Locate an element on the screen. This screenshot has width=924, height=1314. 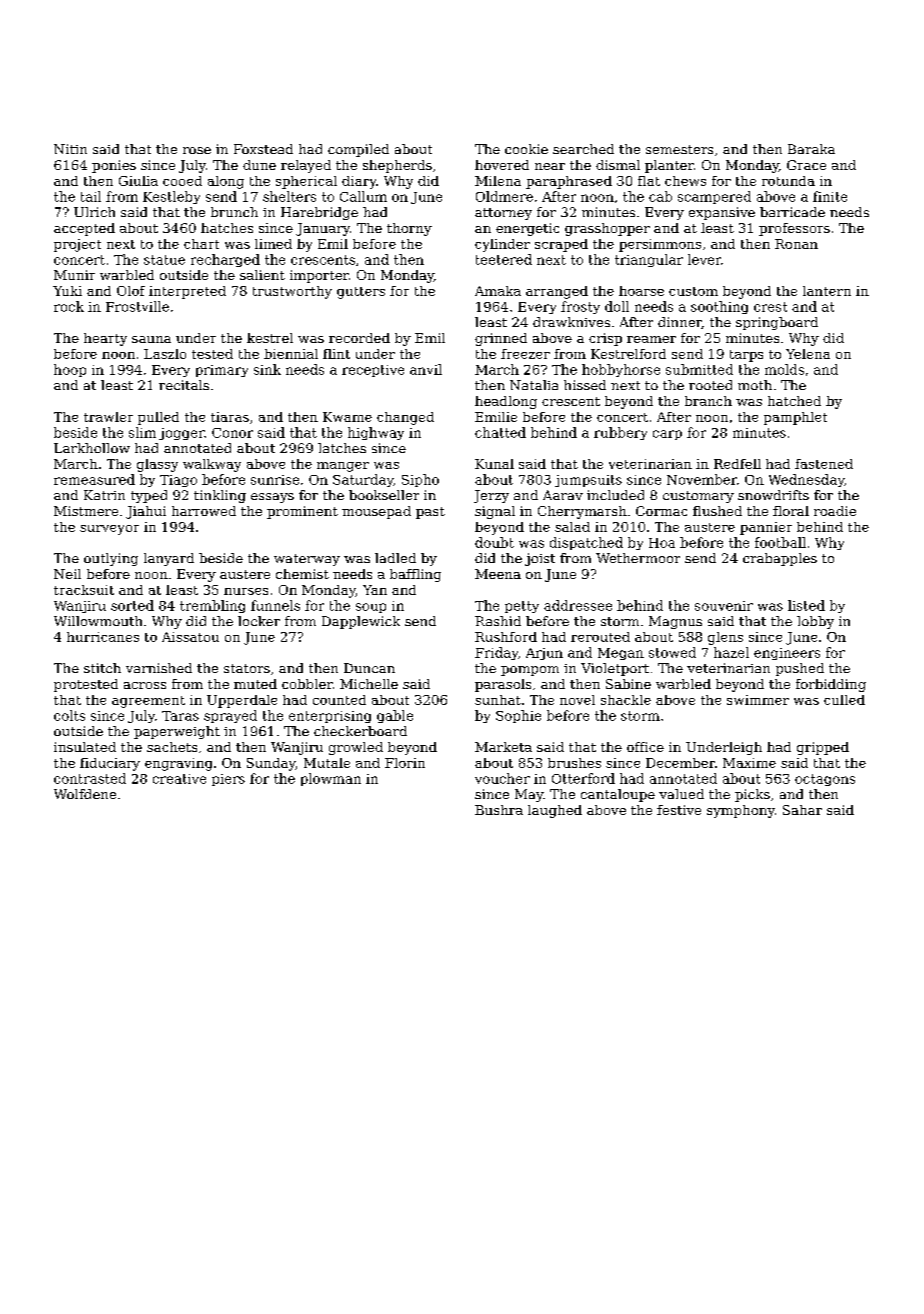
piers is located at coordinates (228, 780).
